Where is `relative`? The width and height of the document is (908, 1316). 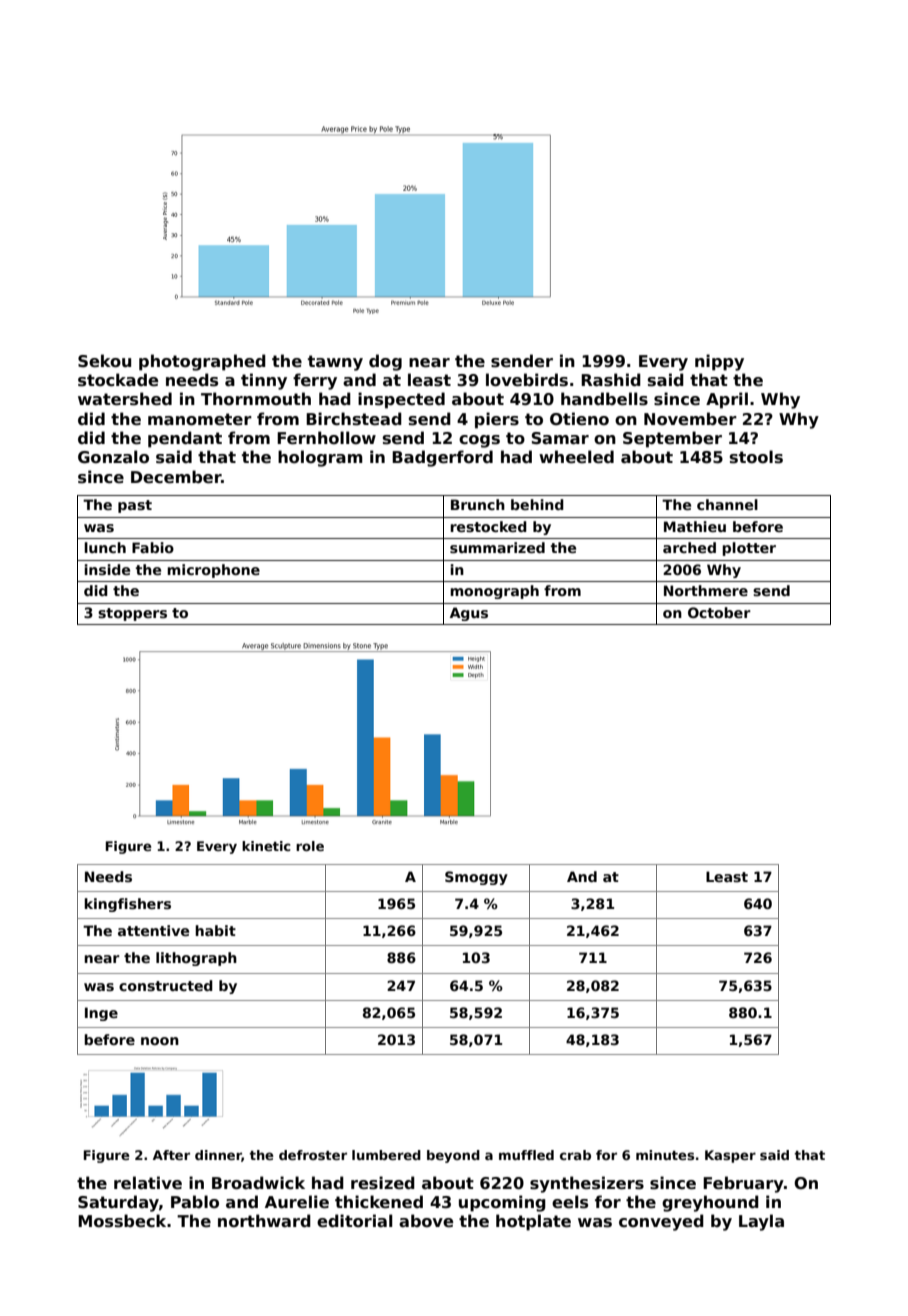
relative is located at coordinates (148, 1183).
